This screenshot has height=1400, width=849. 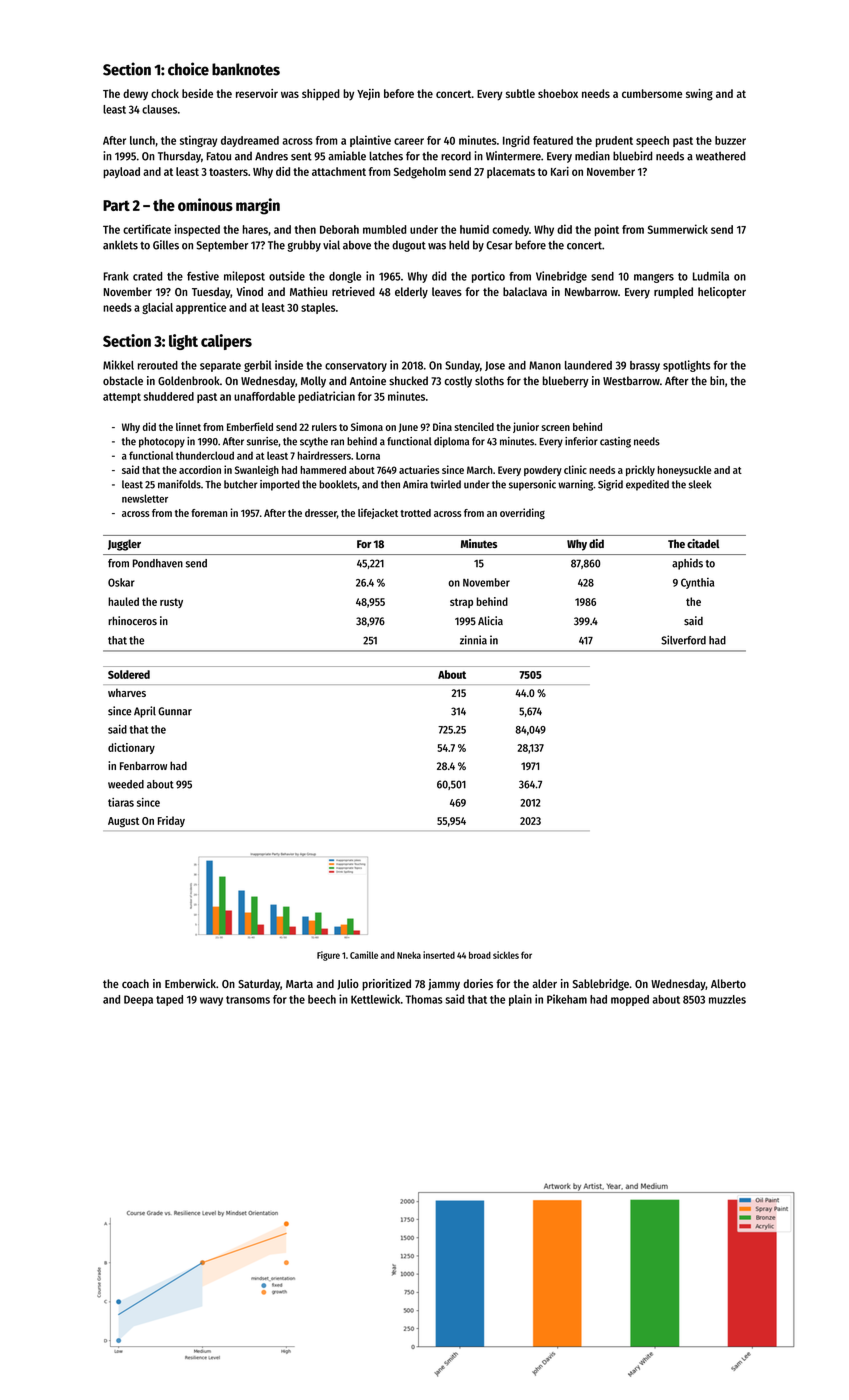 I want to click on shipped, so click(x=321, y=95).
